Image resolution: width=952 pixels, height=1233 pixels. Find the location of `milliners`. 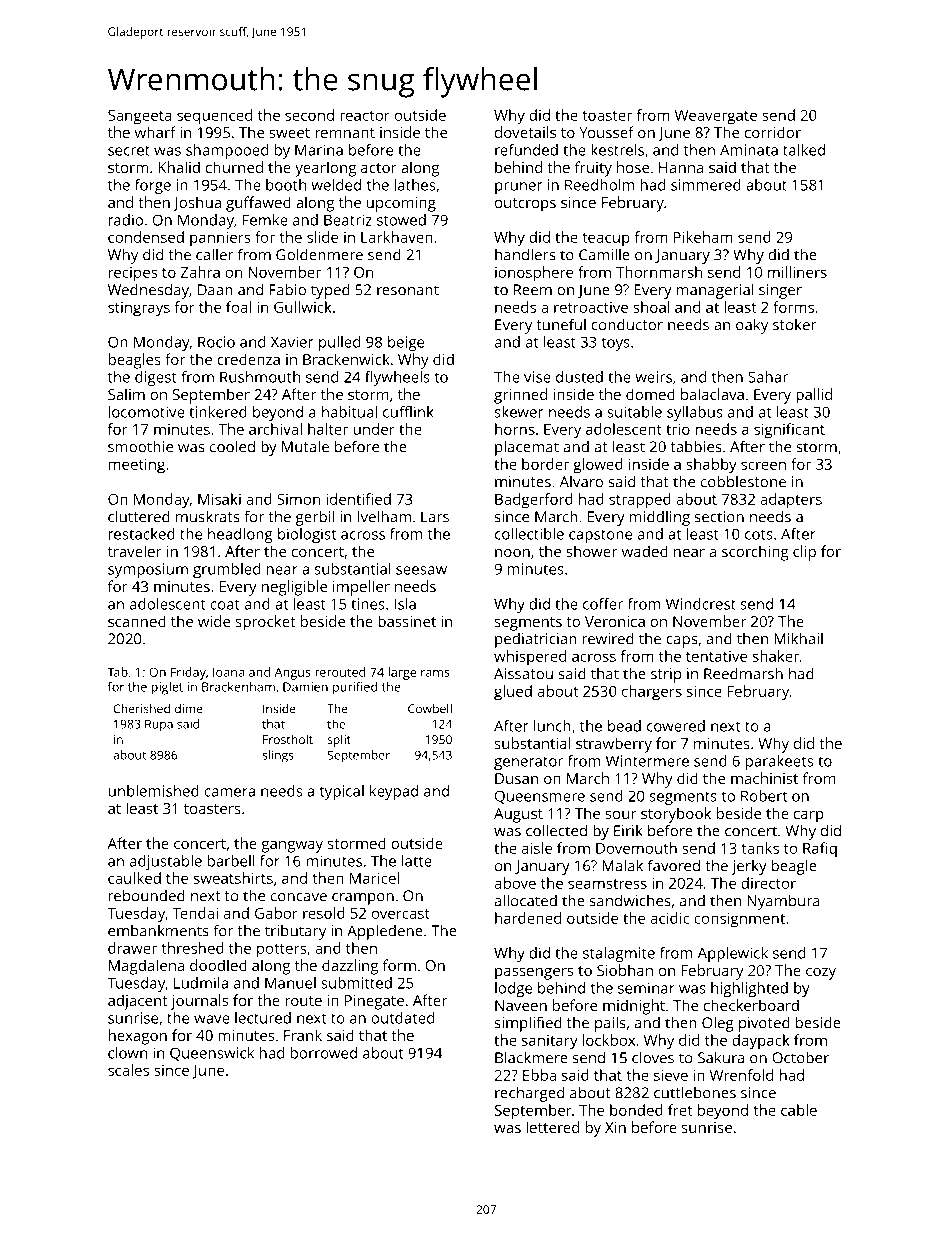

milliners is located at coordinates (797, 272).
